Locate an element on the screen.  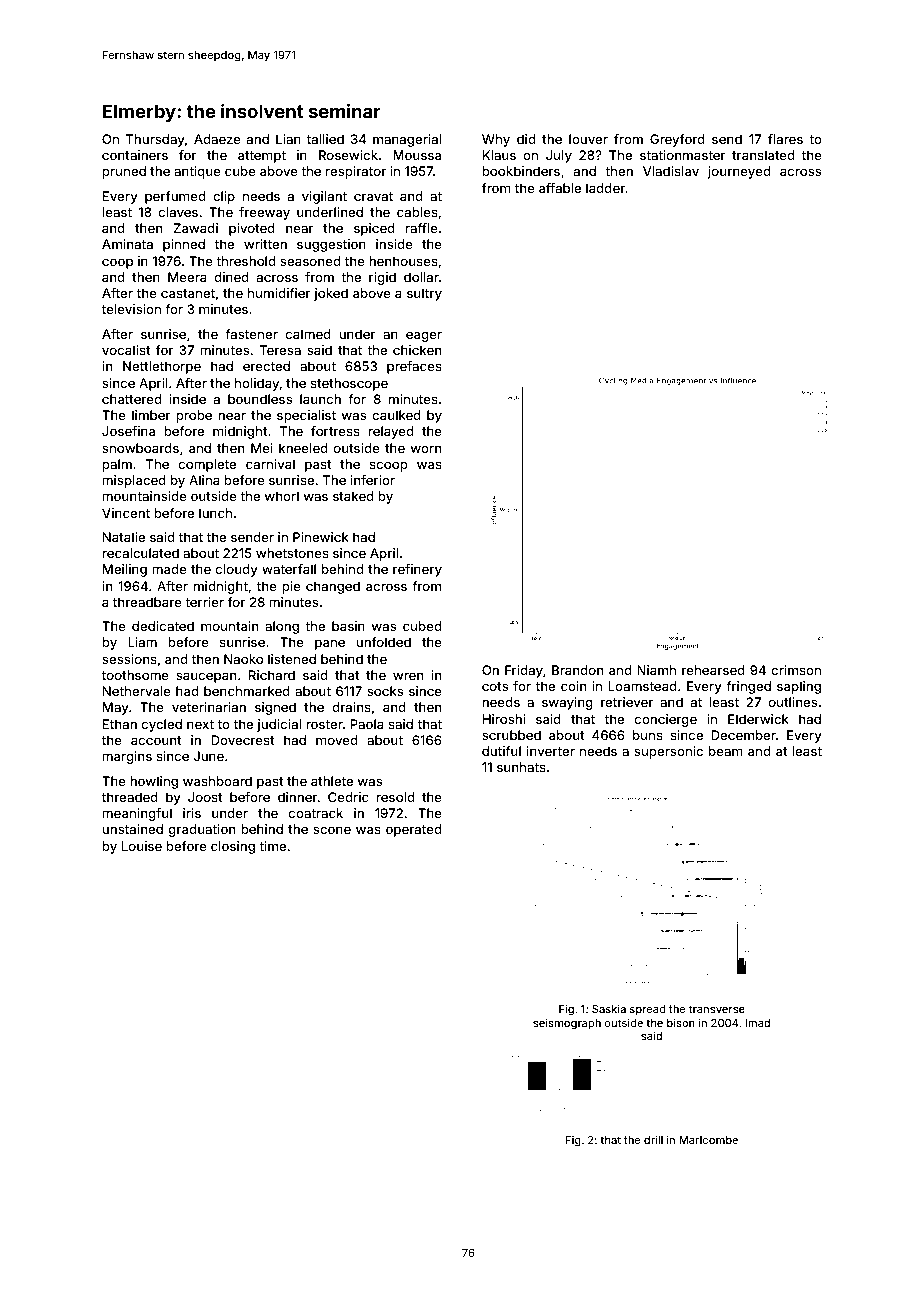
closing is located at coordinates (233, 847).
